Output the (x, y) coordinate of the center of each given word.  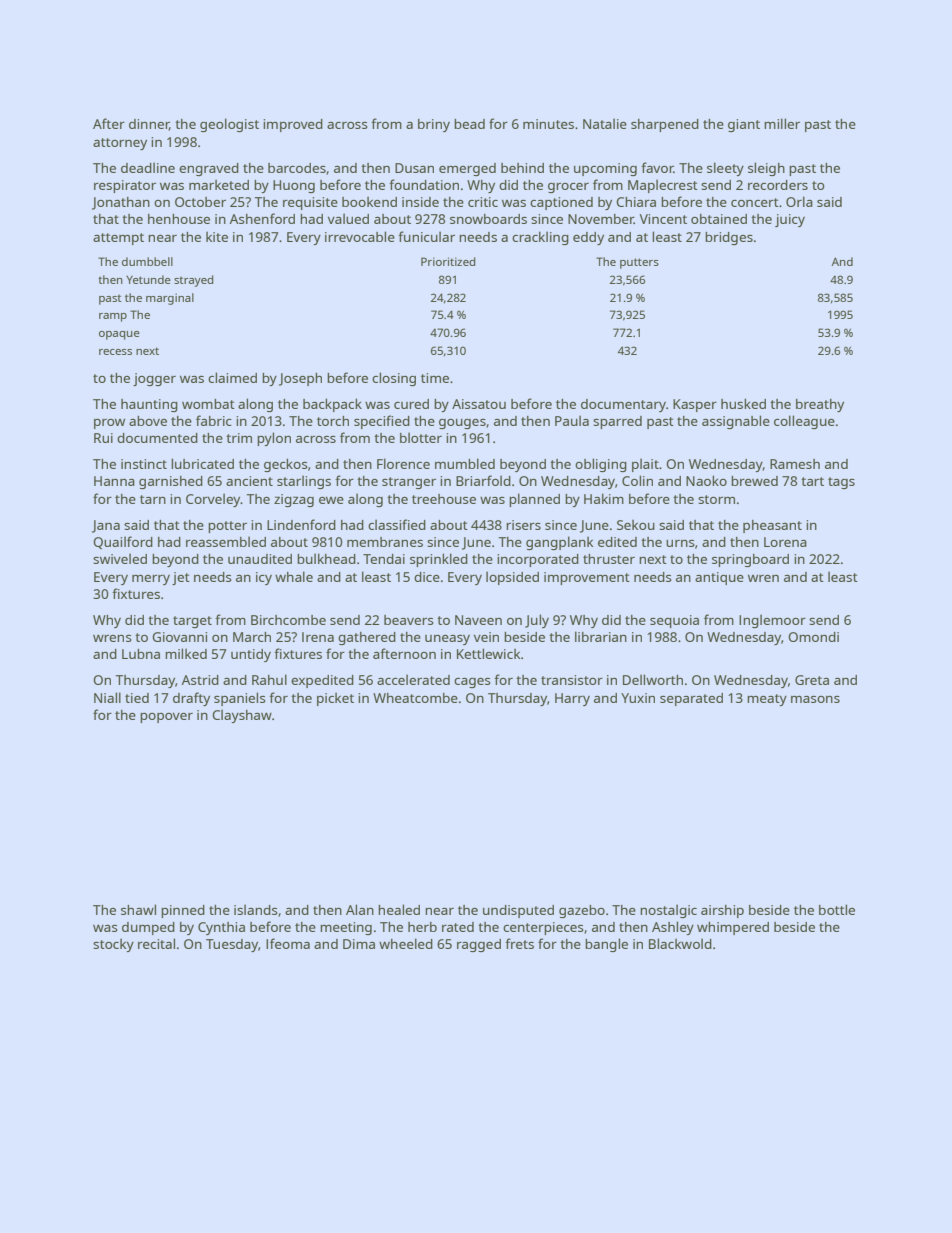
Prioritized (448, 261)
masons (815, 699)
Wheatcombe (415, 698)
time (435, 378)
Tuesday (232, 945)
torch (333, 421)
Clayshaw (242, 716)
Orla (799, 201)
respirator (125, 186)
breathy (820, 405)
